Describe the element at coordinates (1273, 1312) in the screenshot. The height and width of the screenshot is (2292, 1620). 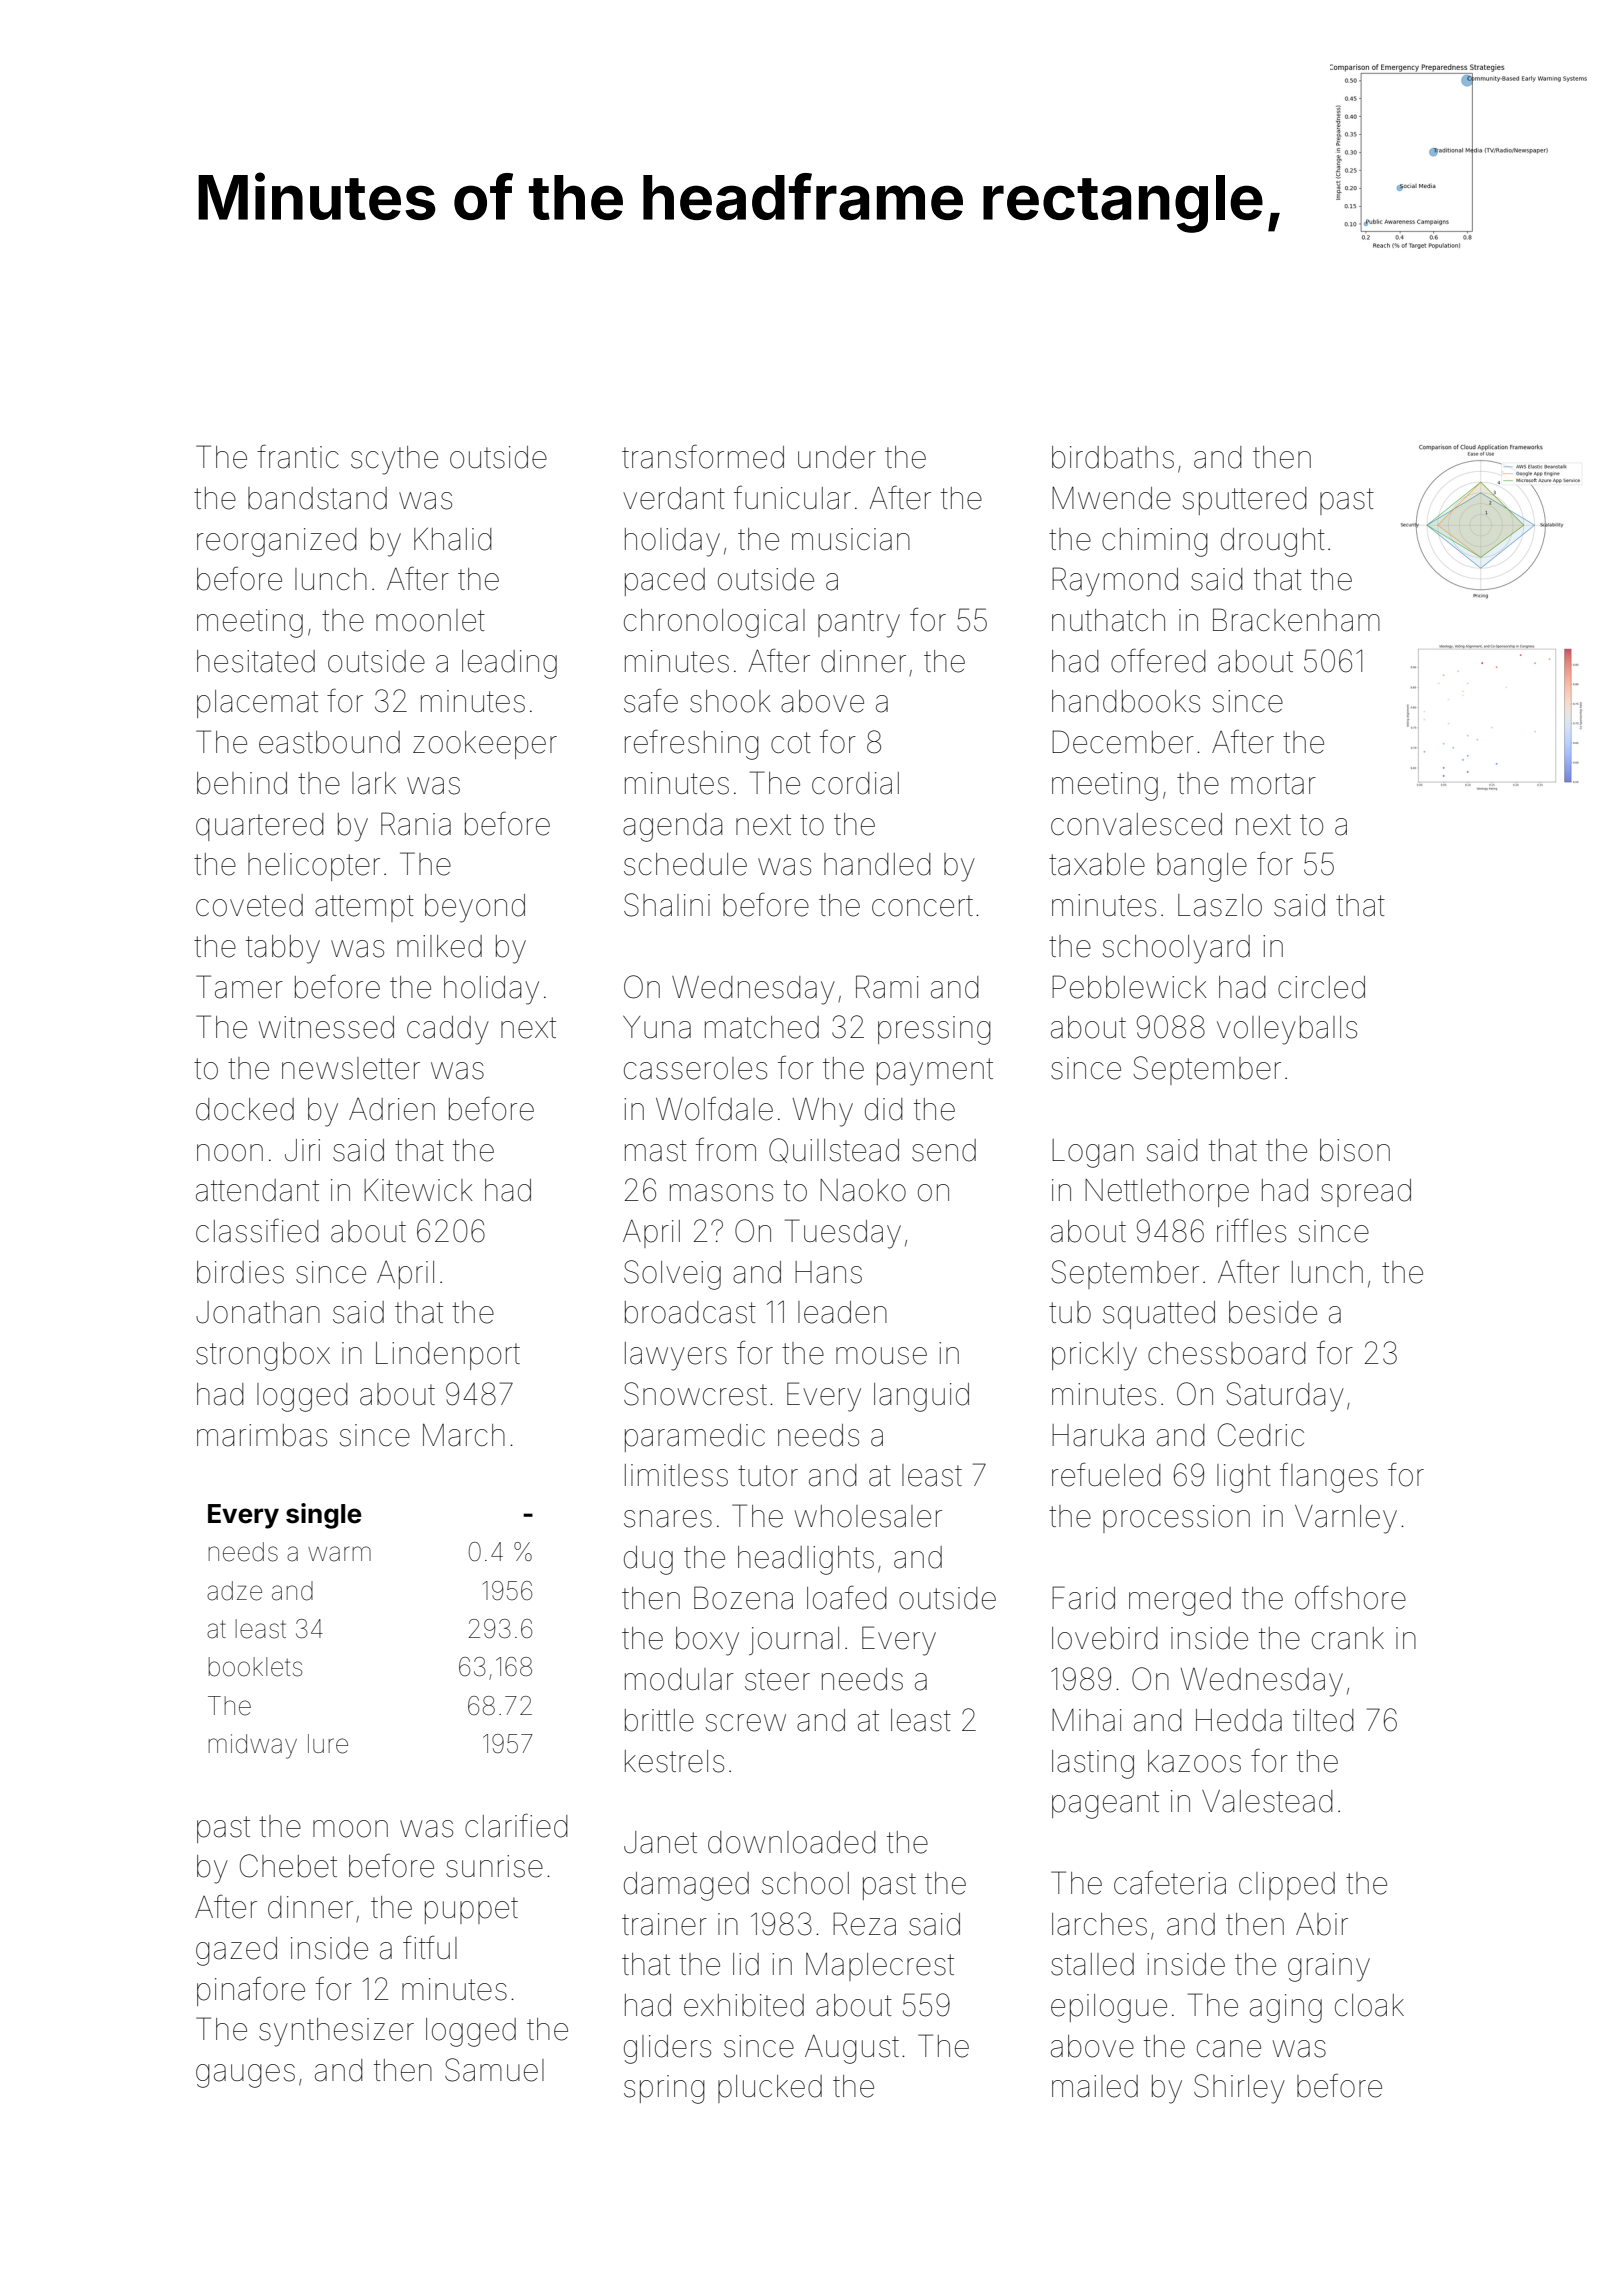
I see `beside` at that location.
